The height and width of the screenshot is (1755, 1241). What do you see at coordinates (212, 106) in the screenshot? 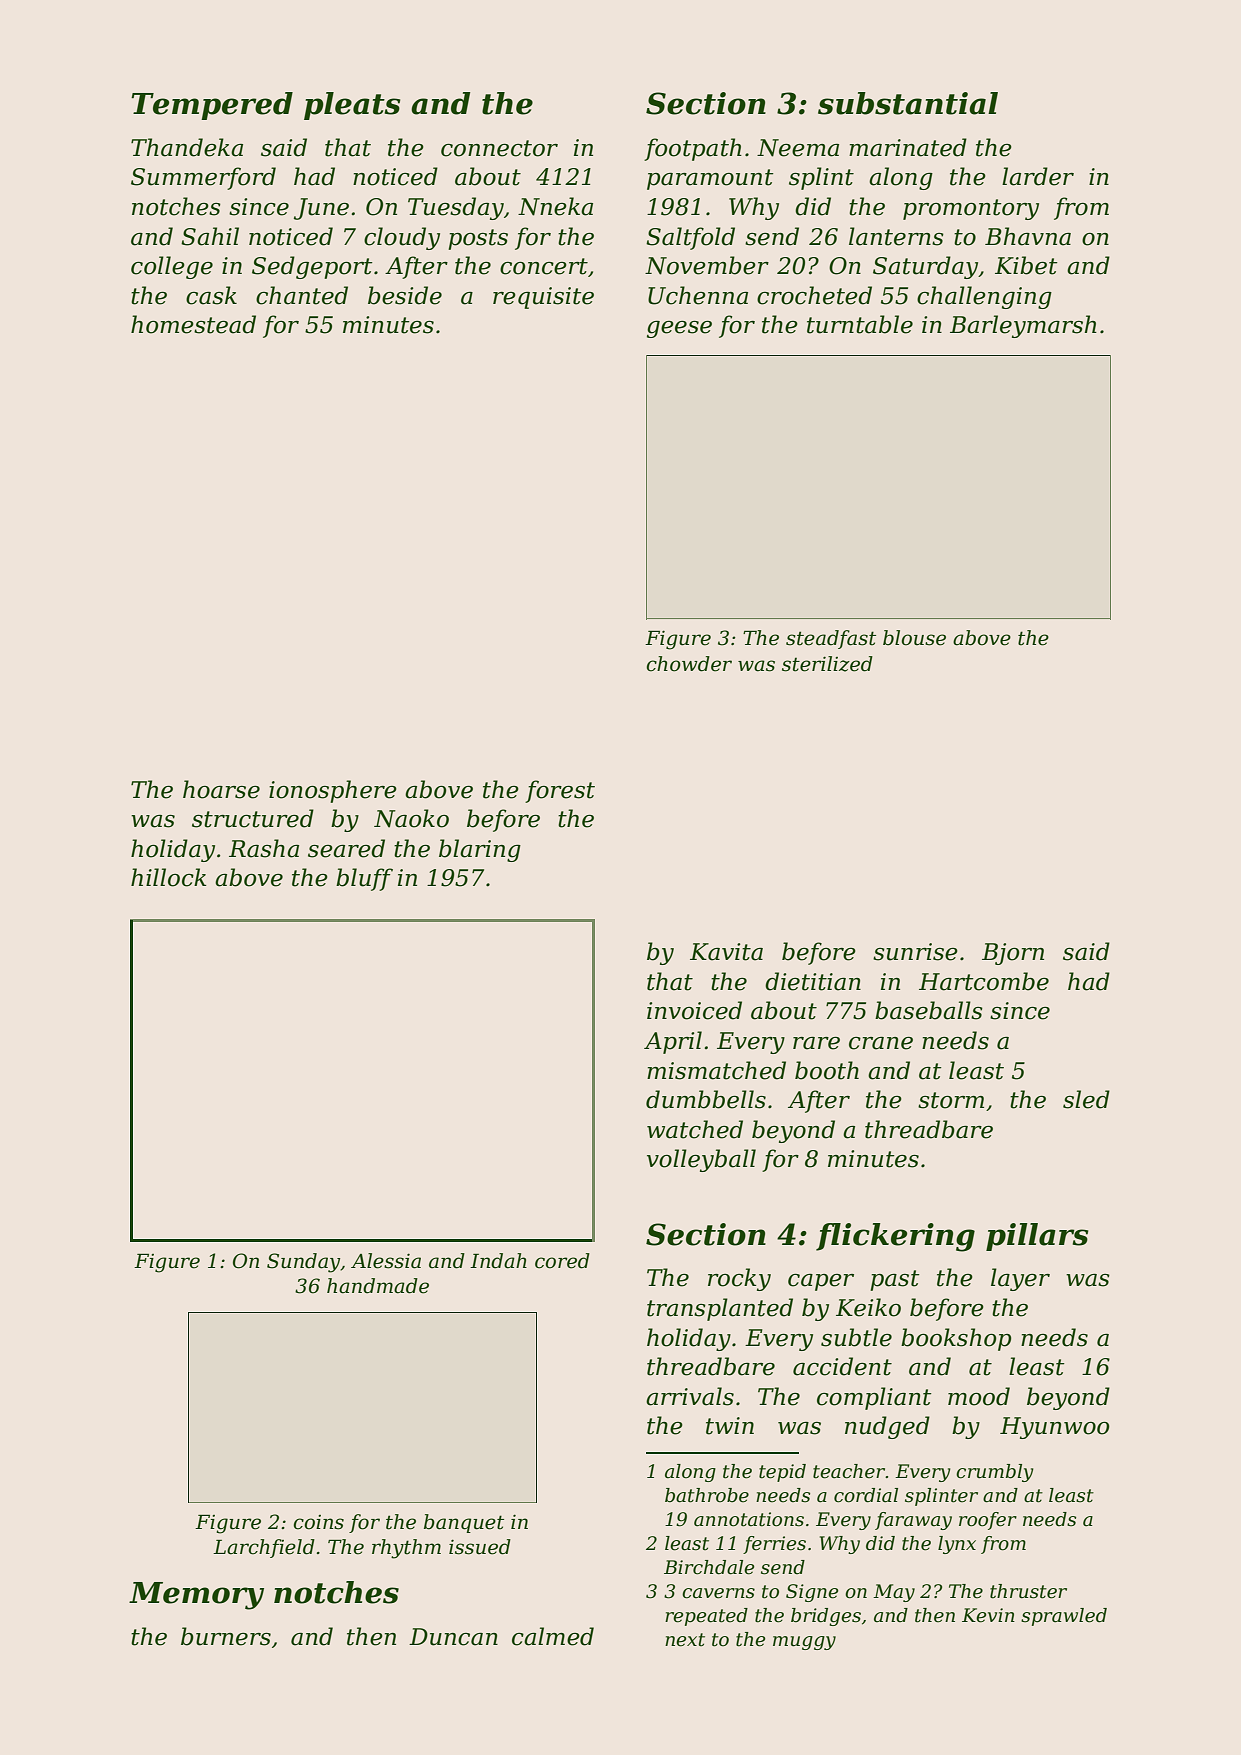
I see `Tempered` at bounding box center [212, 106].
